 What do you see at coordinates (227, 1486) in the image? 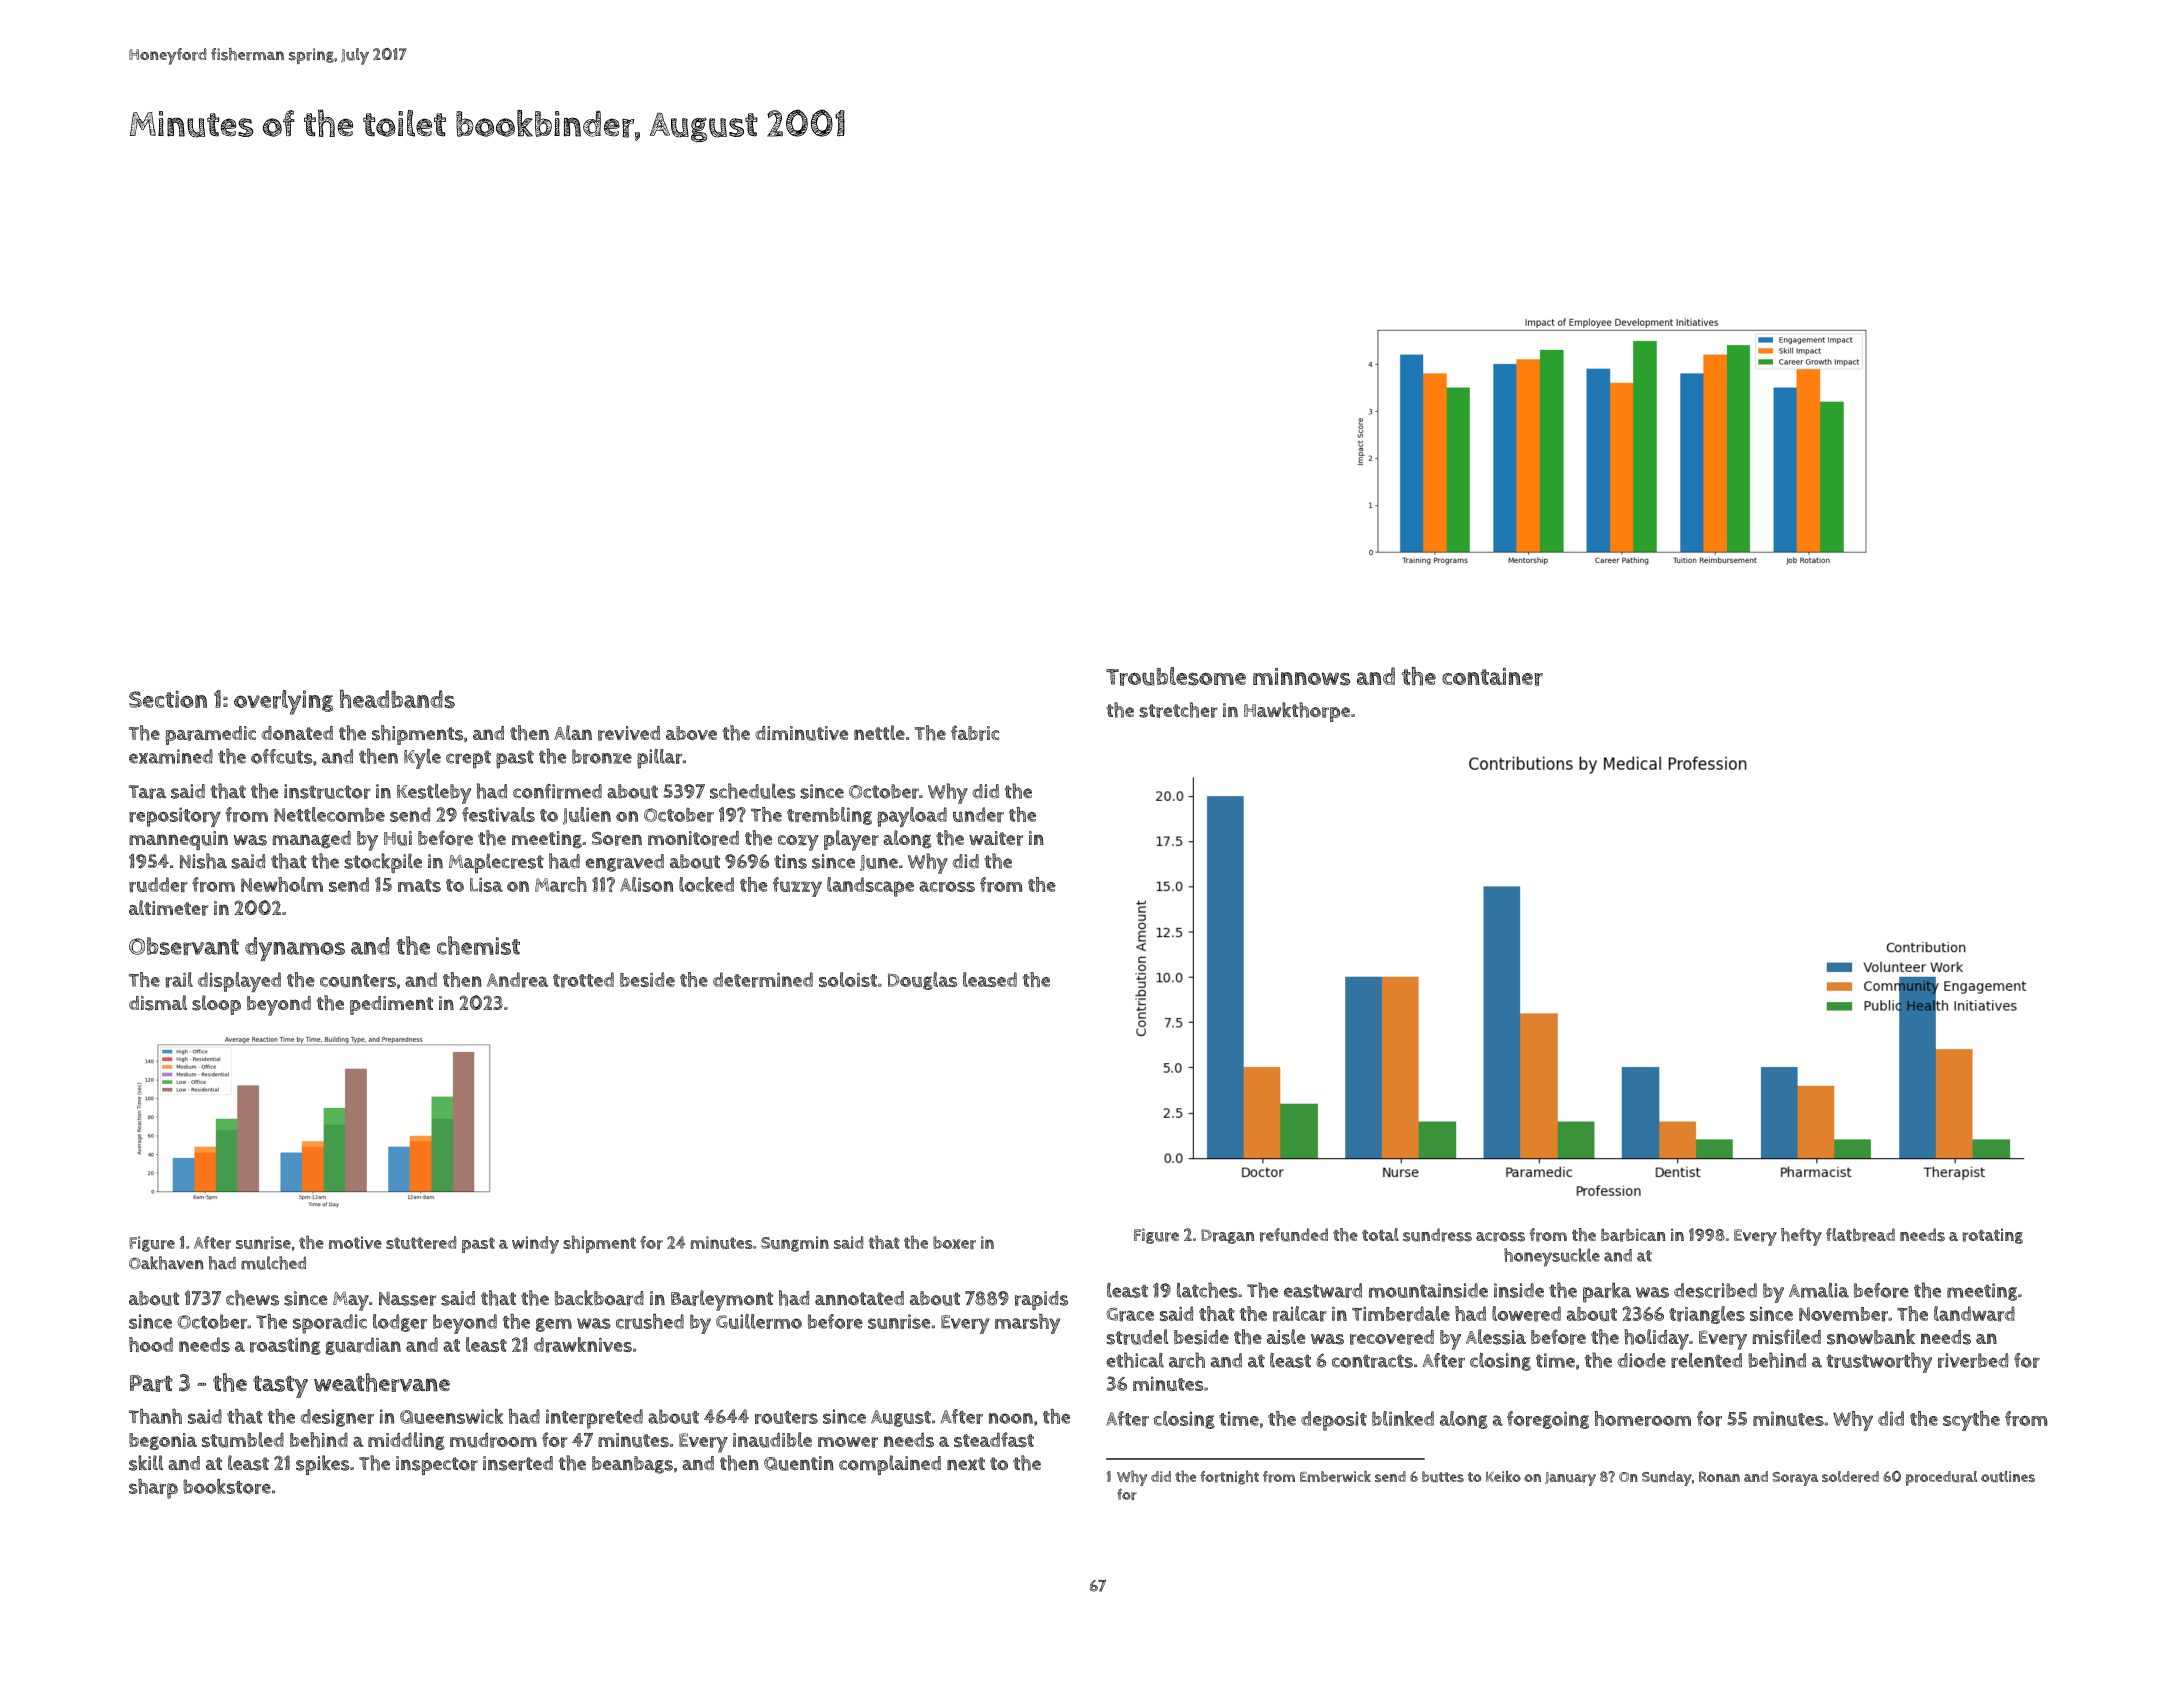
I see `bookstore` at bounding box center [227, 1486].
